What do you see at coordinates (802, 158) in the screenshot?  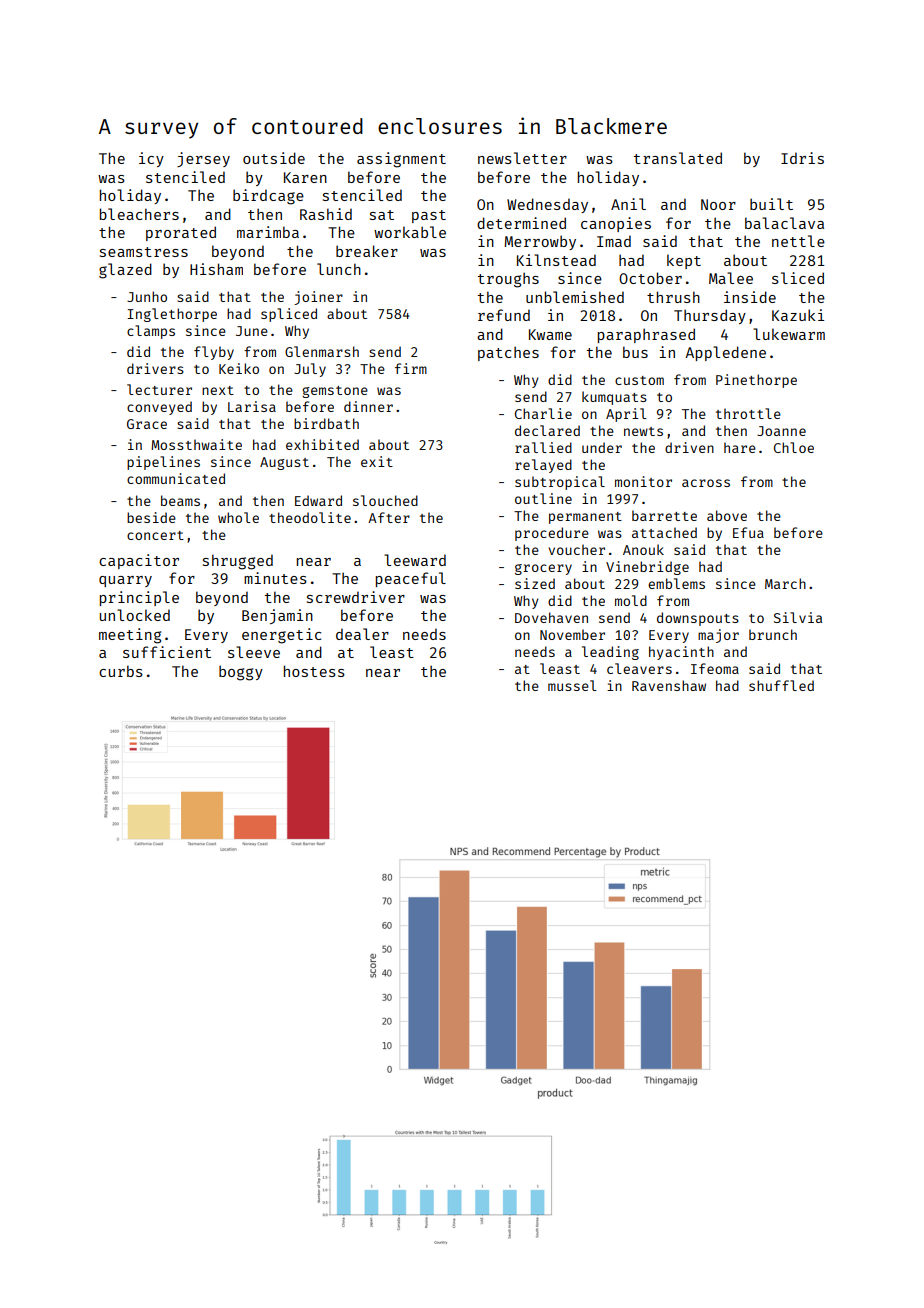 I see `Idris` at bounding box center [802, 158].
